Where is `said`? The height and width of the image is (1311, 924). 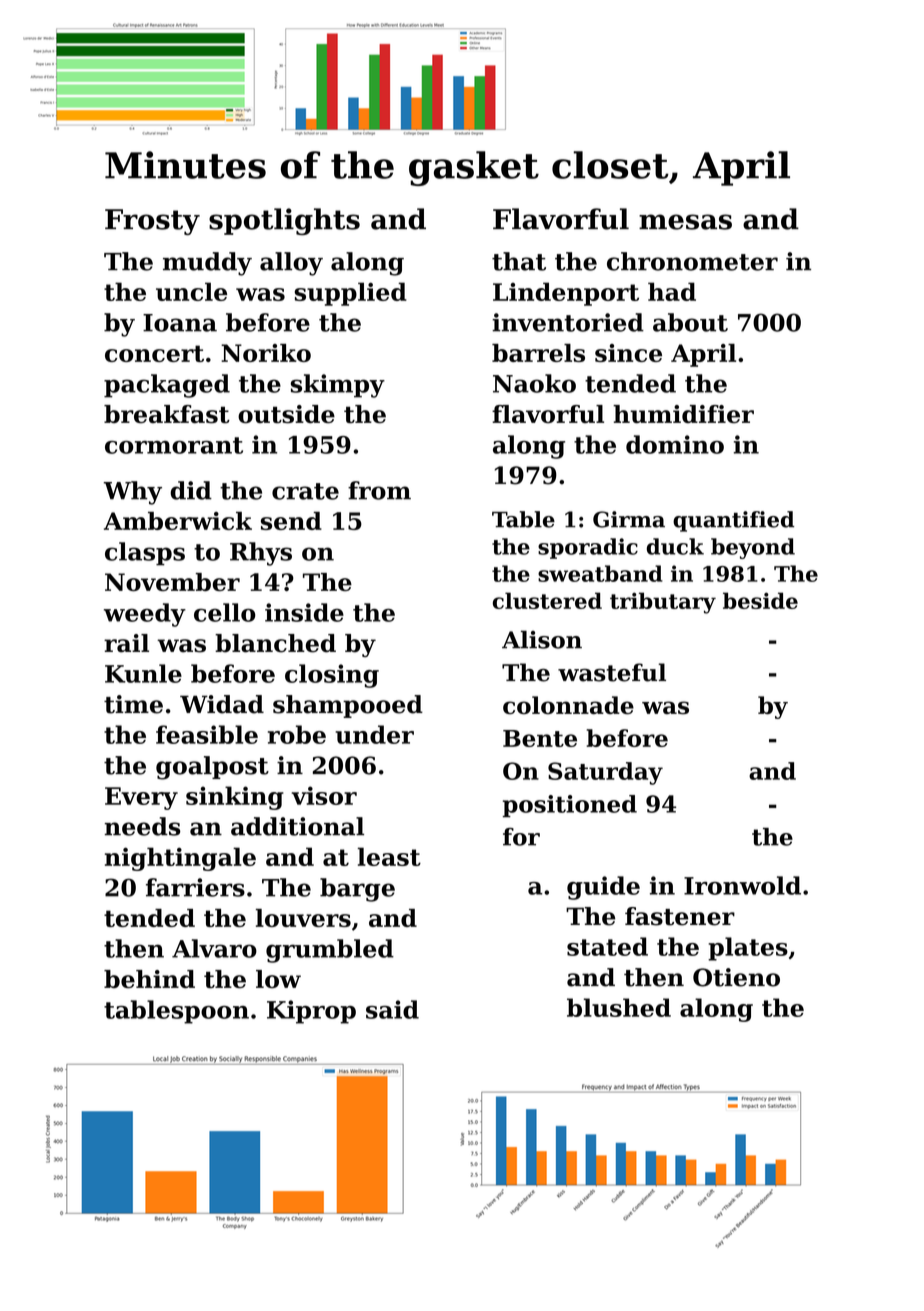 said is located at coordinates (392, 1009).
